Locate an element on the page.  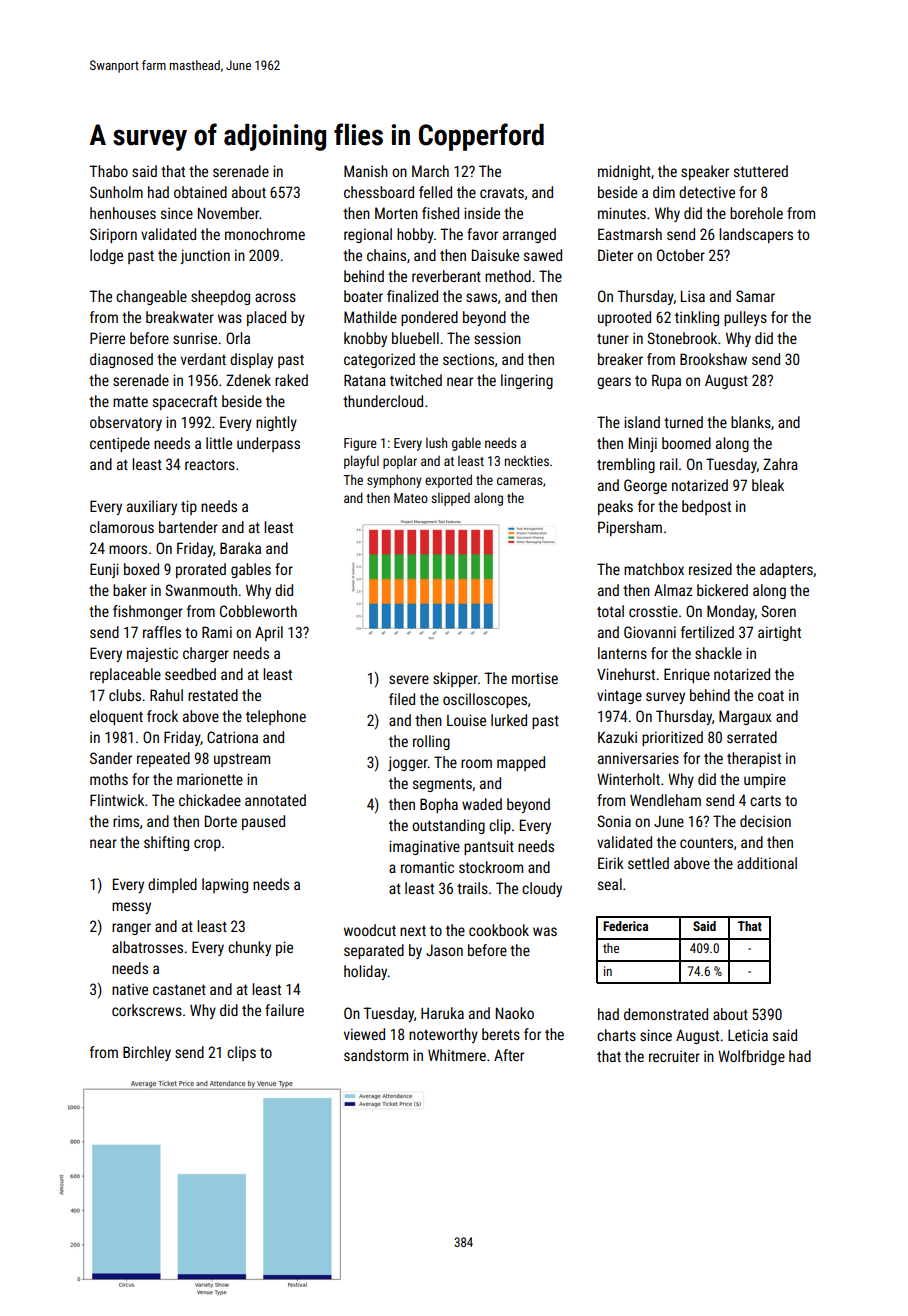
matchbox is located at coordinates (654, 569).
